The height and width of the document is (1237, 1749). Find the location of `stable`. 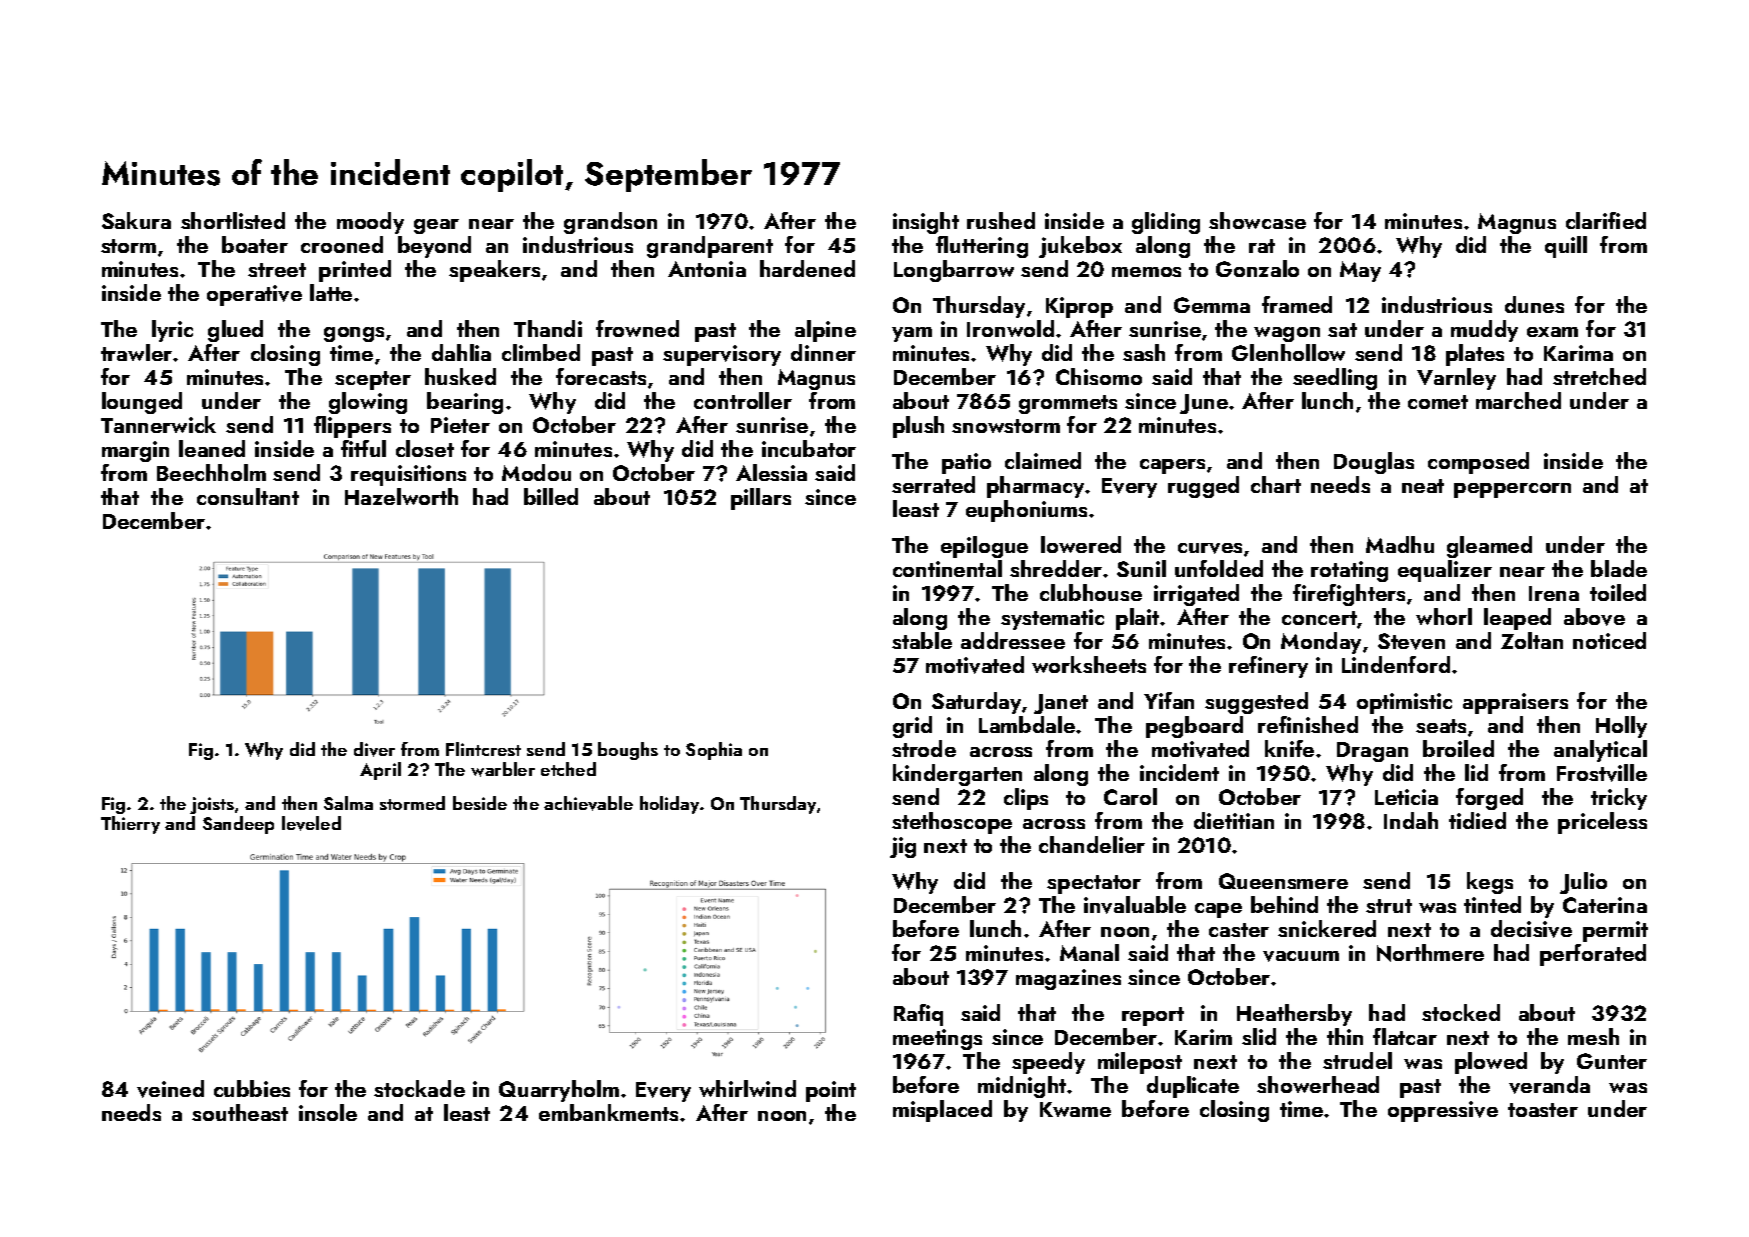

stable is located at coordinates (922, 640).
